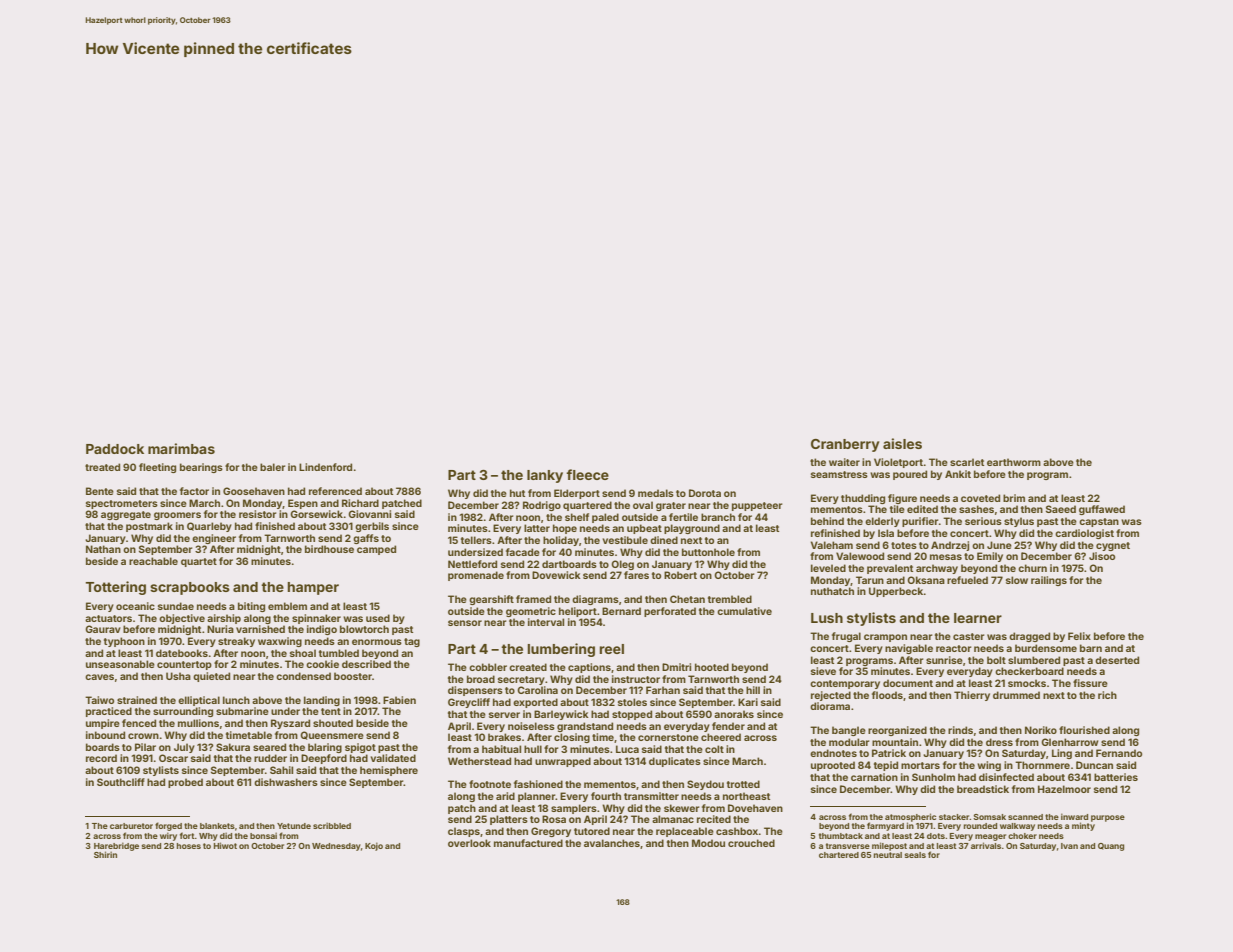  I want to click on barn, so click(1091, 648).
